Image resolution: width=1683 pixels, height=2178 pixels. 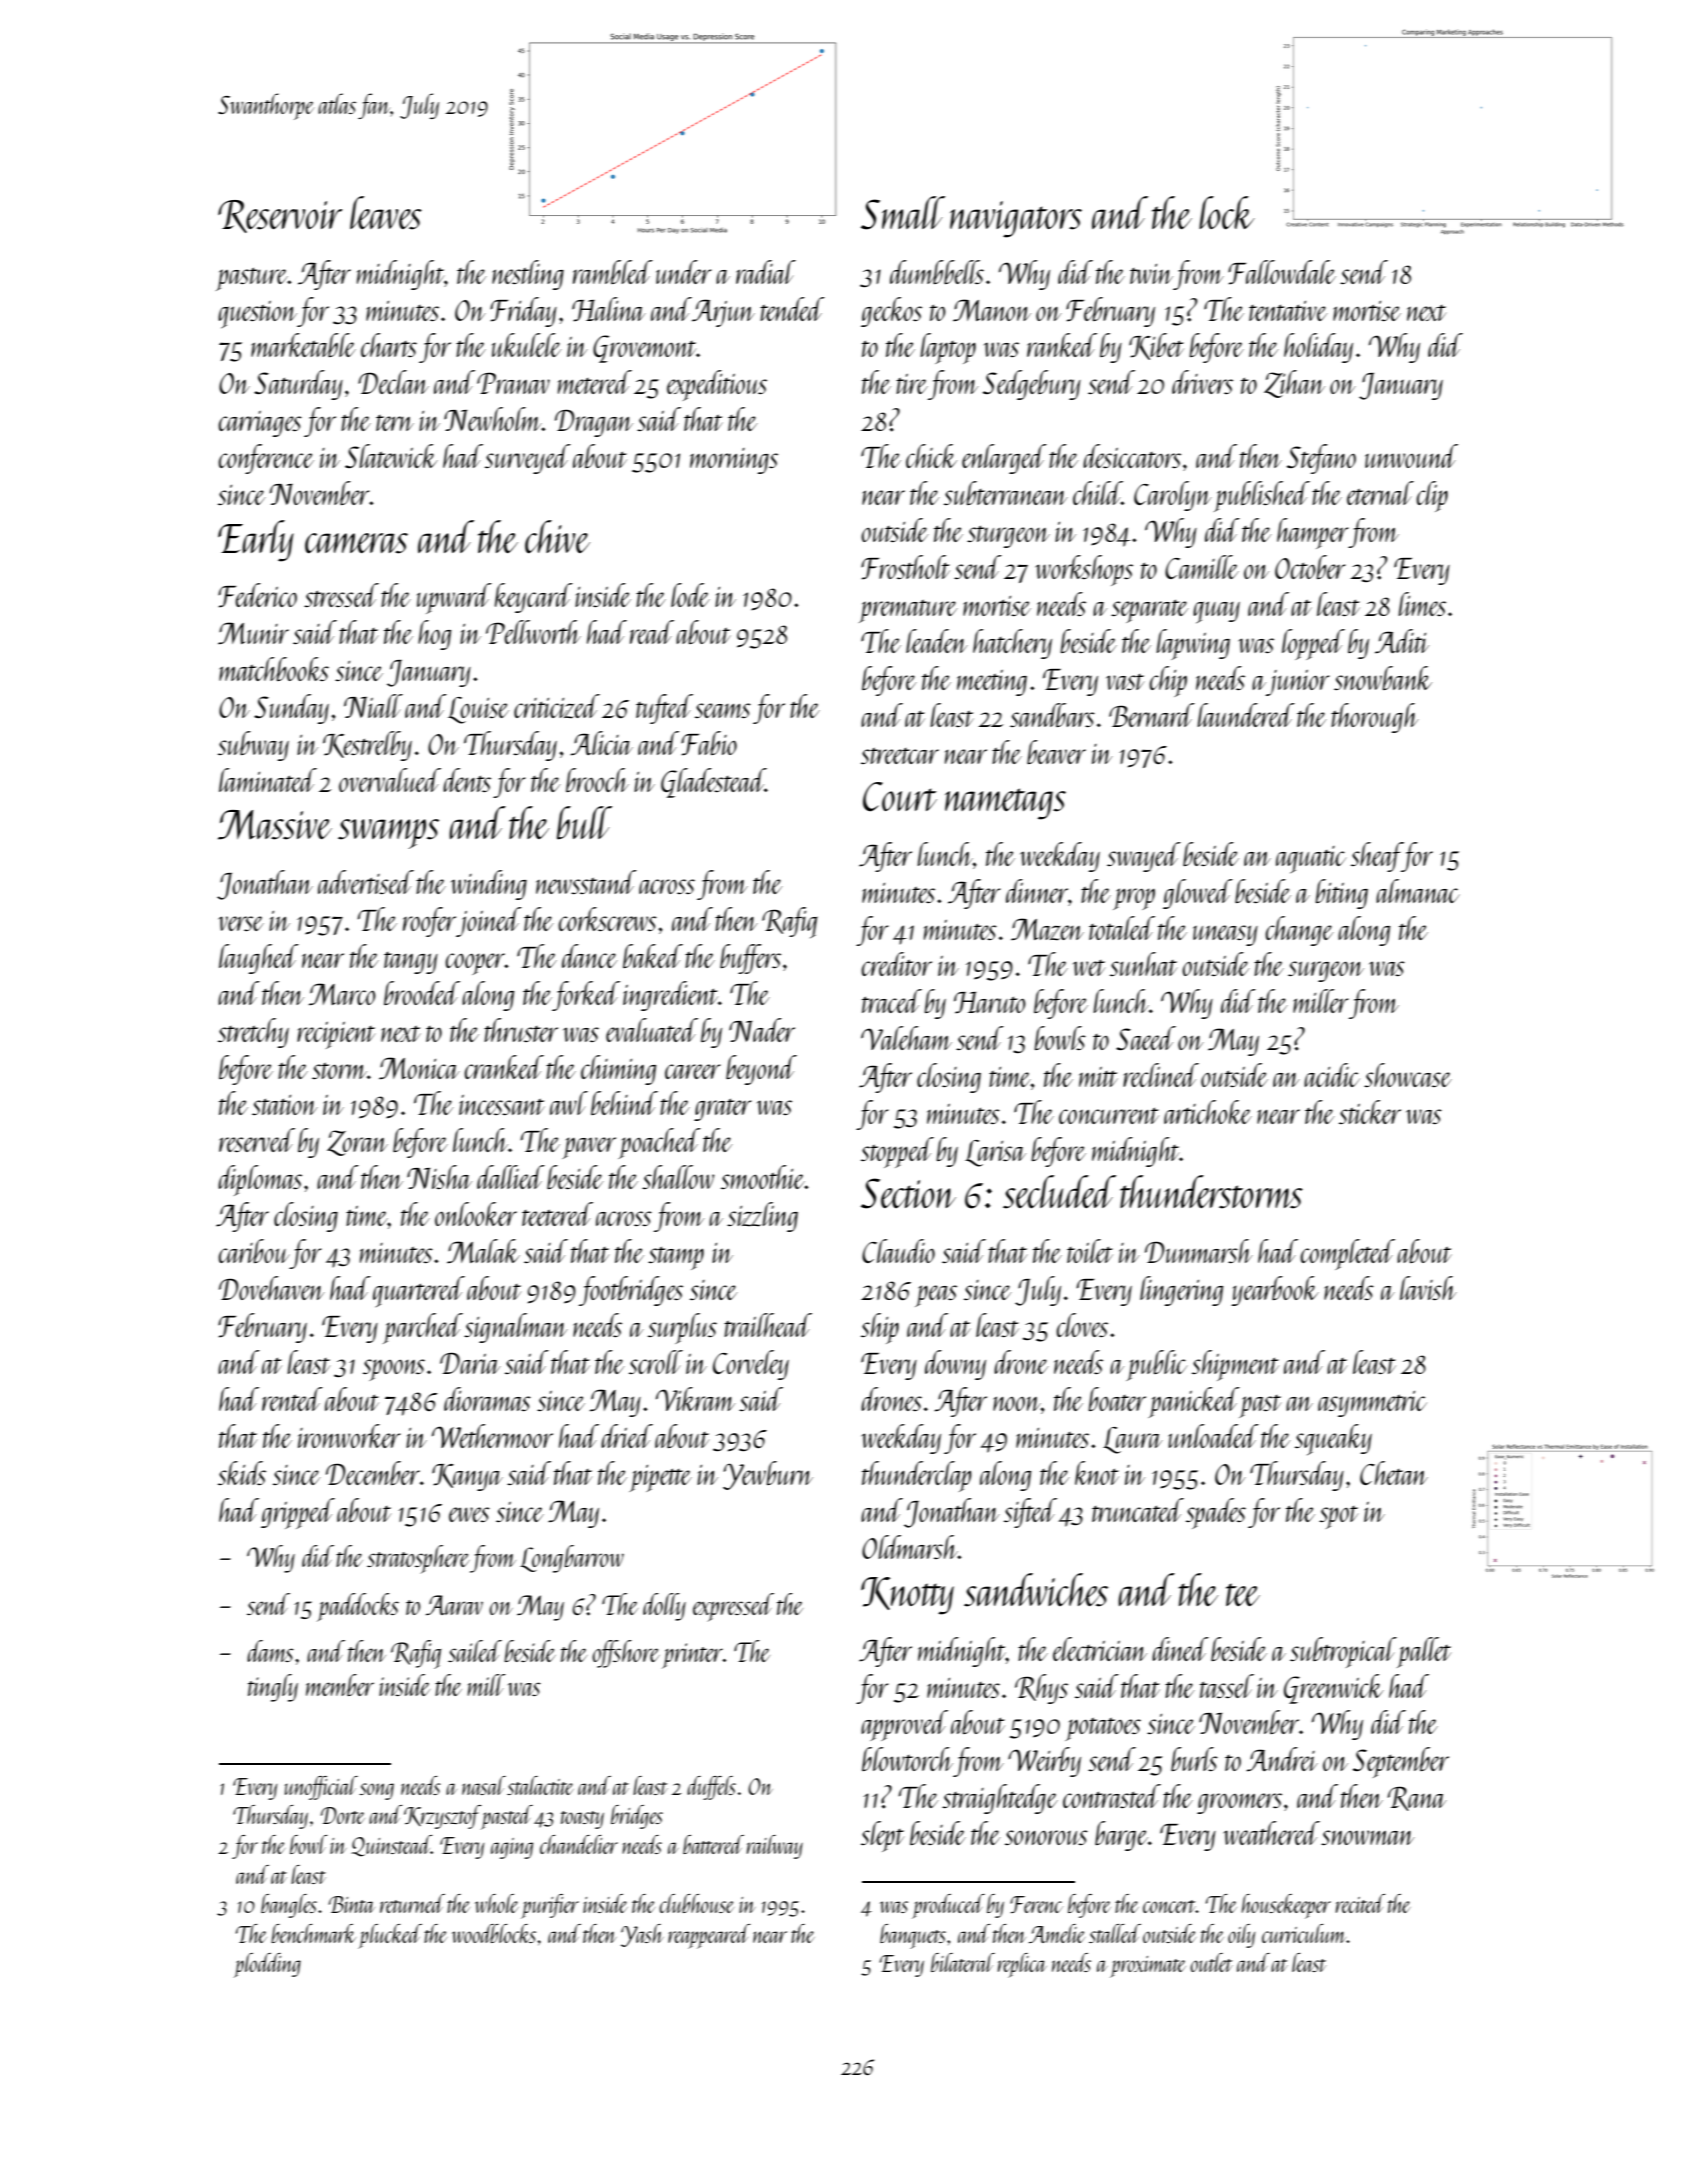 I want to click on quay, so click(x=1216, y=612).
